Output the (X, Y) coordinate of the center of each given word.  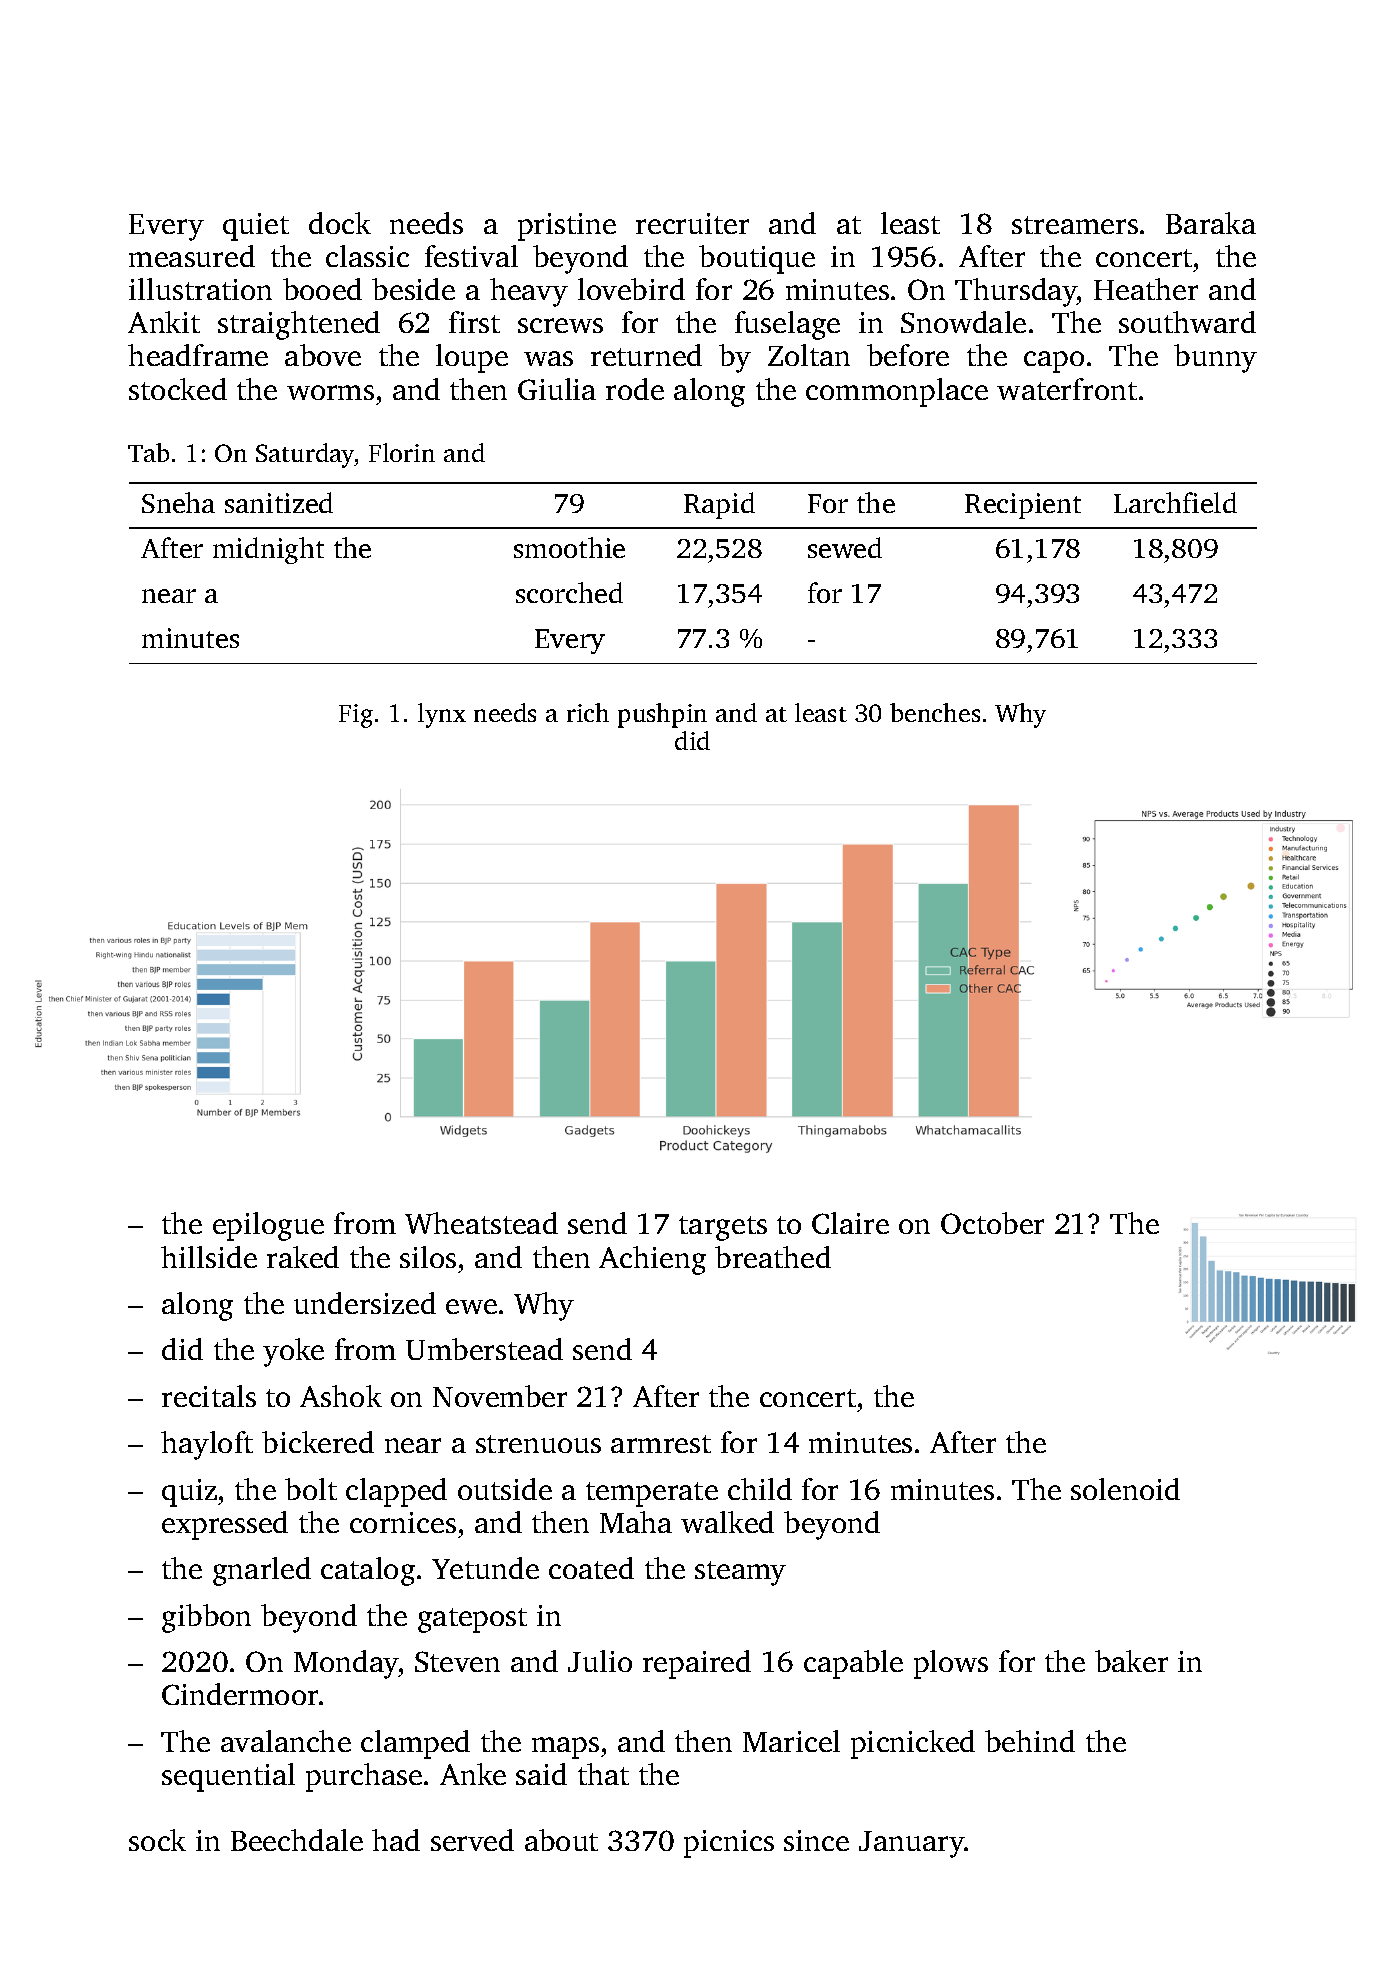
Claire (850, 1223)
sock (157, 1840)
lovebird (631, 289)
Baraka (1211, 223)
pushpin (662, 715)
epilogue (268, 1226)
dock (340, 223)
